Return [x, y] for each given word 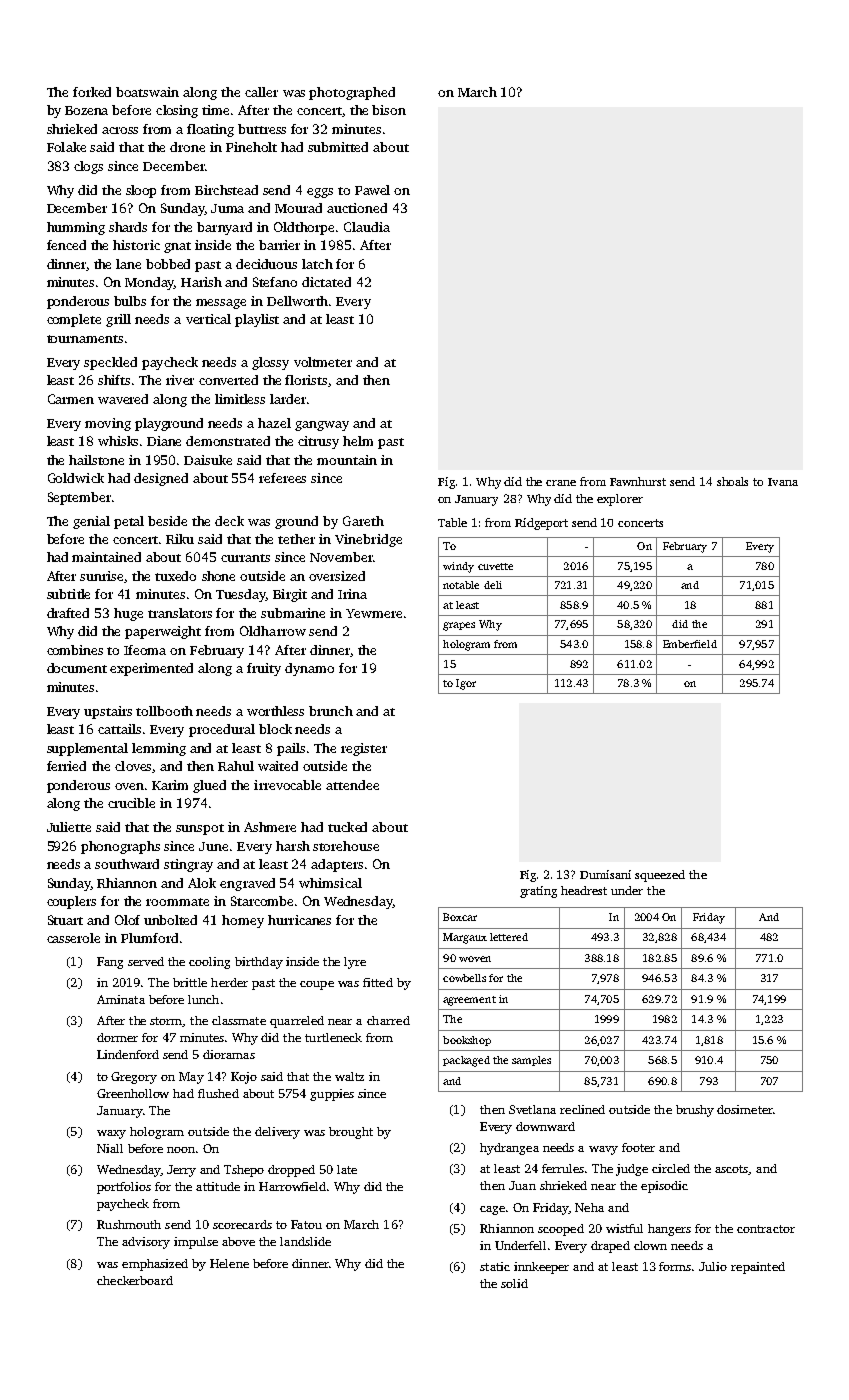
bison [389, 110]
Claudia [367, 227]
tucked [347, 827]
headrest [584, 890]
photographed [352, 93]
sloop [141, 191]
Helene [229, 1263]
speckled [110, 363]
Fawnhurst [638, 481]
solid [514, 1283]
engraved [247, 884]
